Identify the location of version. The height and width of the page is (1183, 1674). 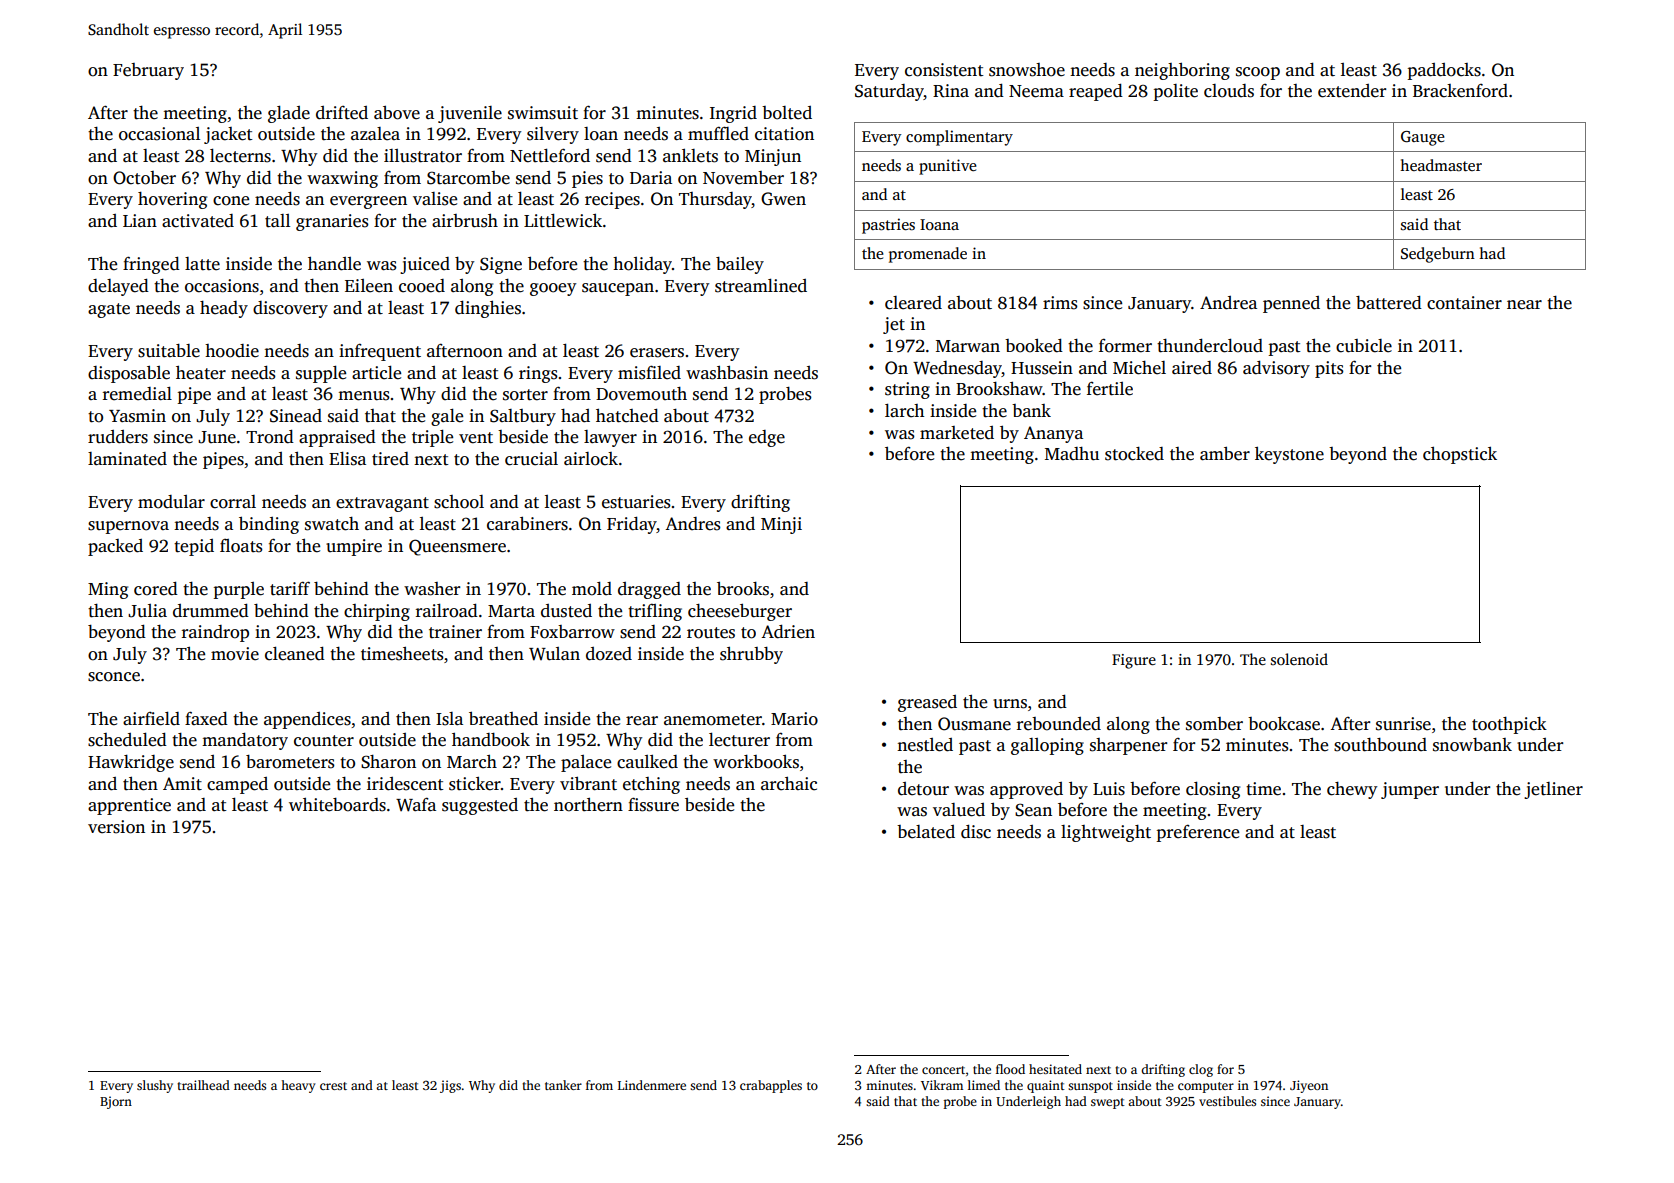
(116, 827).
